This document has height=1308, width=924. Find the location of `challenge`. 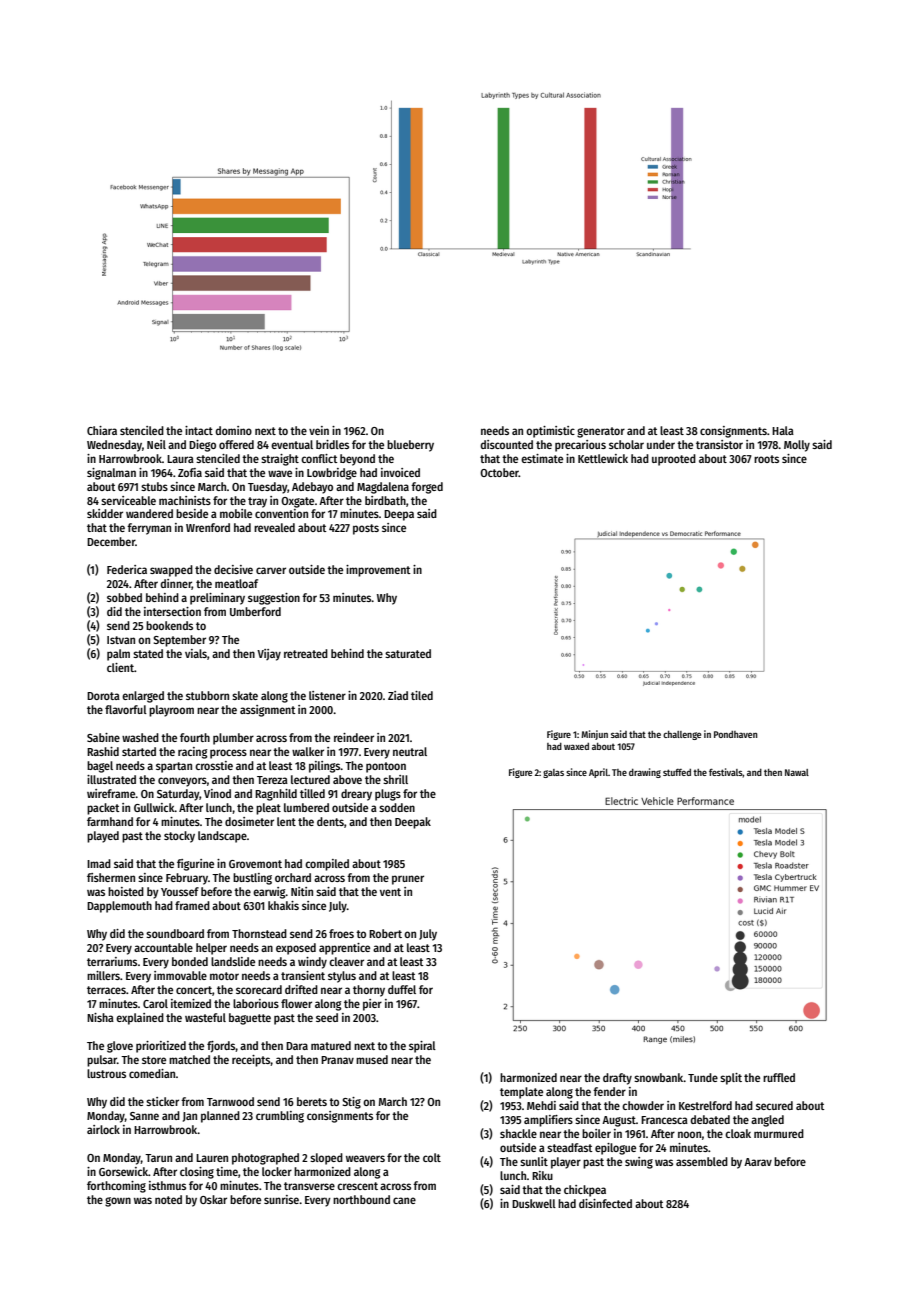

challenge is located at coordinates (682, 735).
